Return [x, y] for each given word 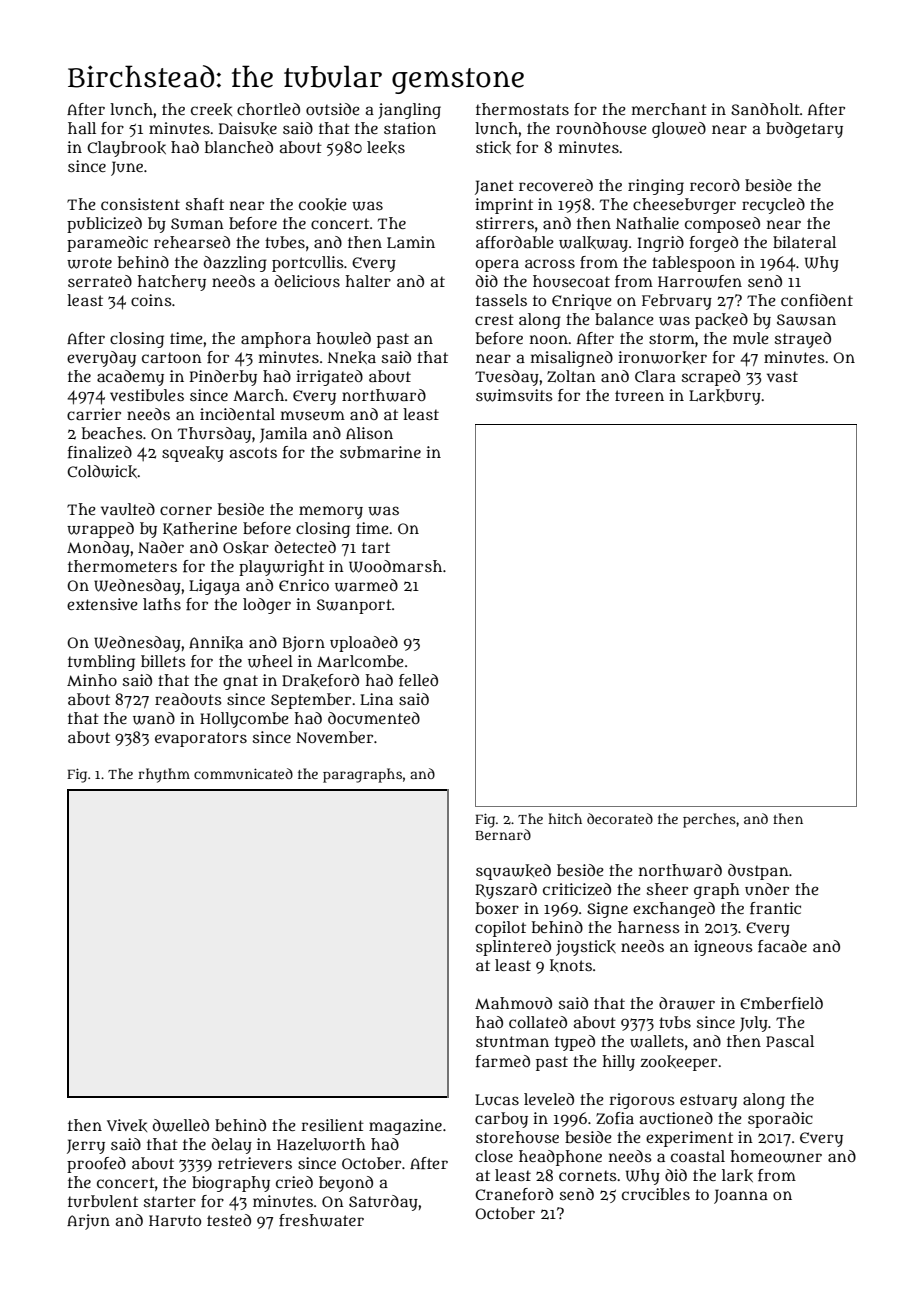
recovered [556, 185]
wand [154, 718]
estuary [708, 1101]
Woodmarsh [395, 566]
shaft [205, 204]
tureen [639, 395]
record [715, 185]
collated [538, 1022]
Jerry [86, 1146]
